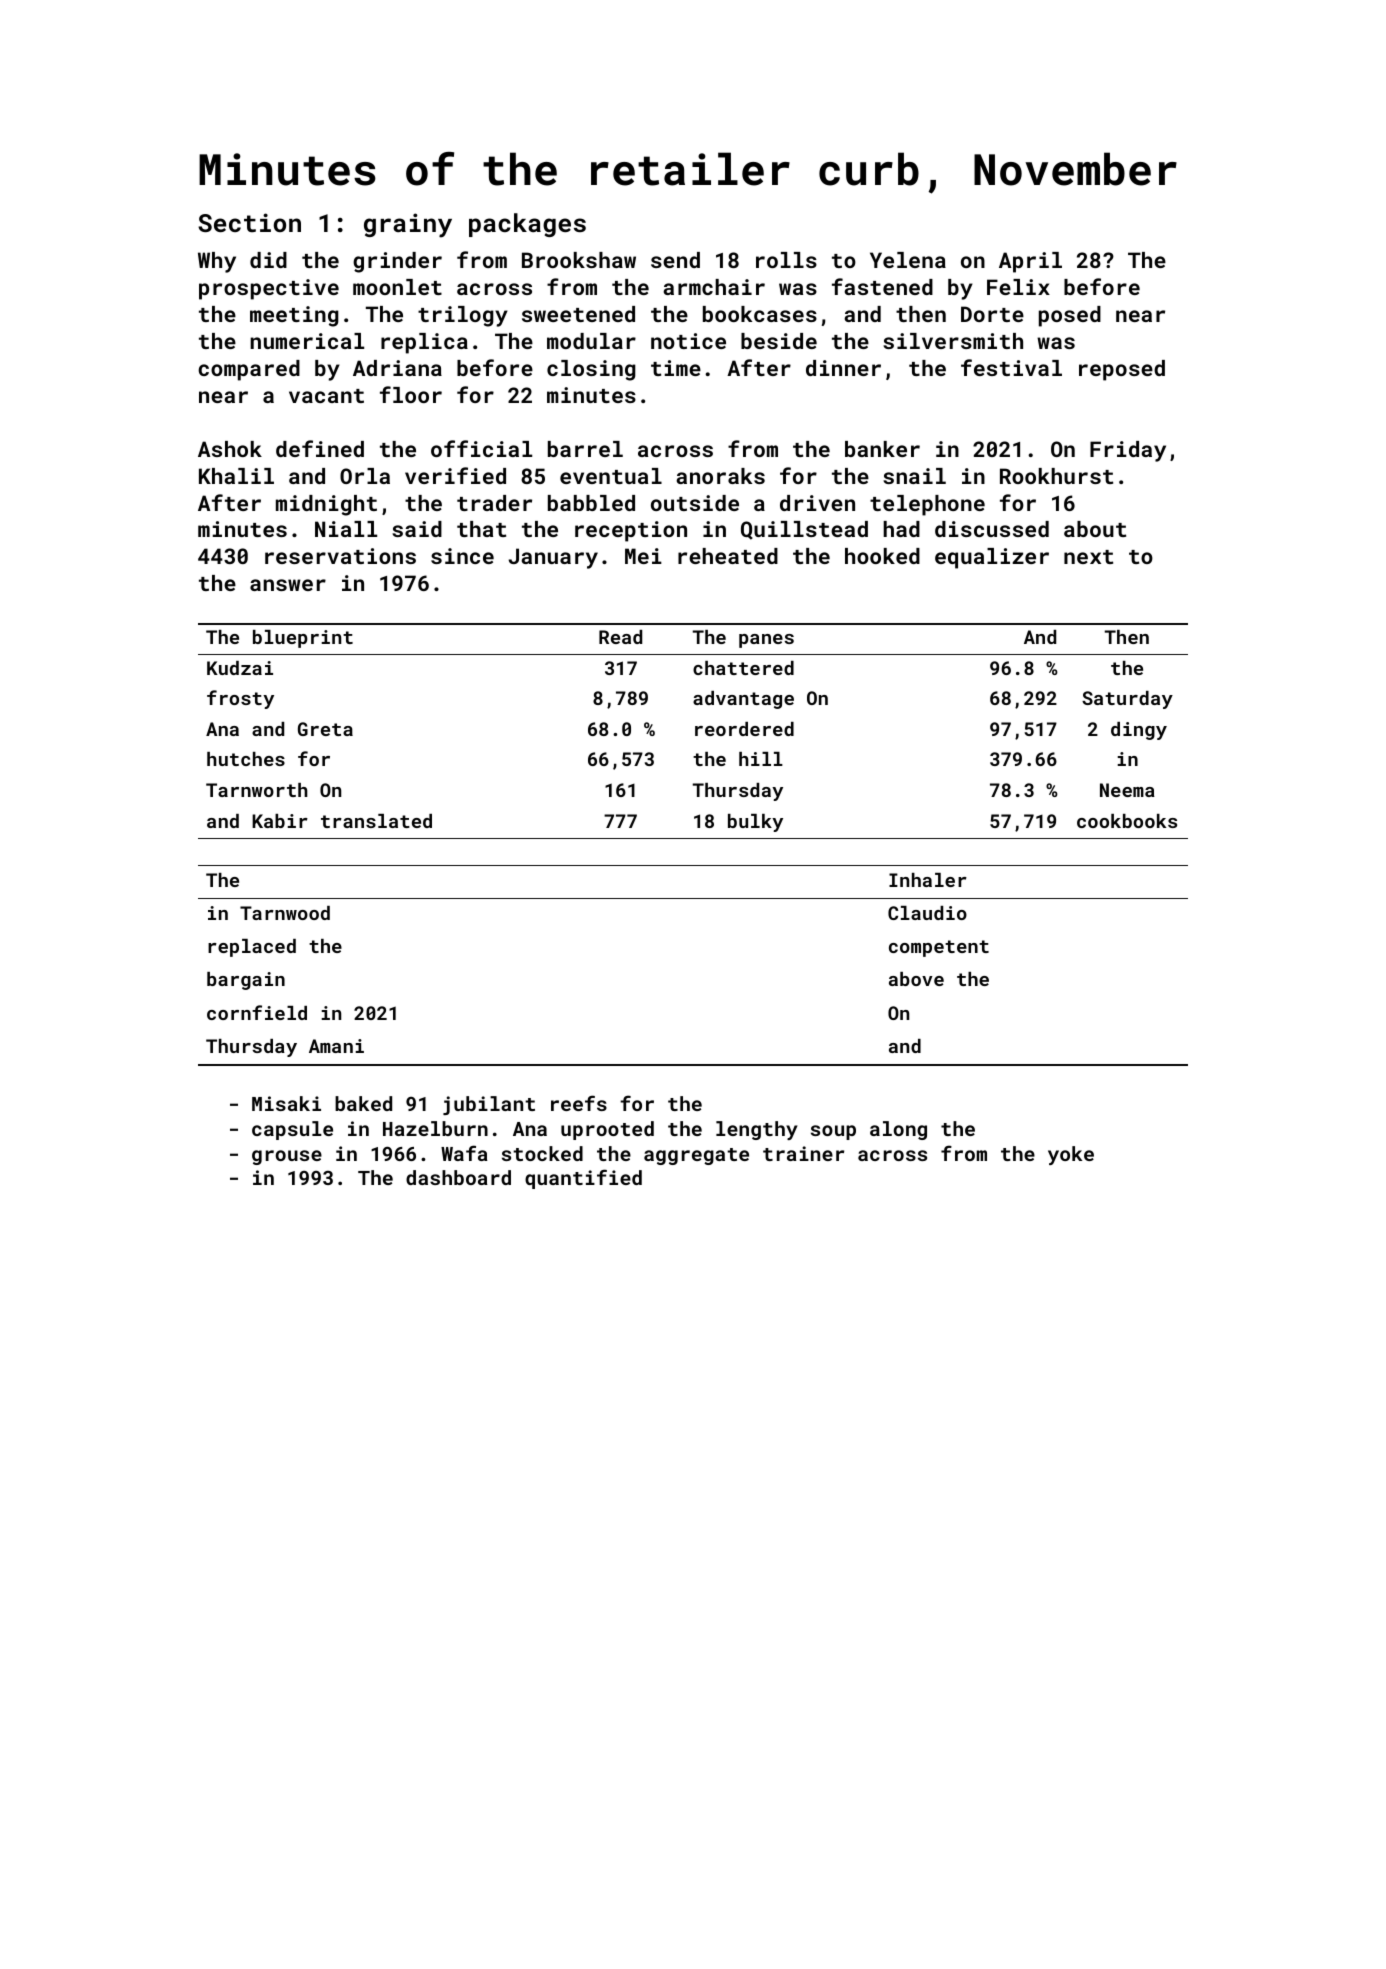 This screenshot has width=1386, height=1969. Describe the element at coordinates (882, 286) in the screenshot. I see `fastened` at that location.
